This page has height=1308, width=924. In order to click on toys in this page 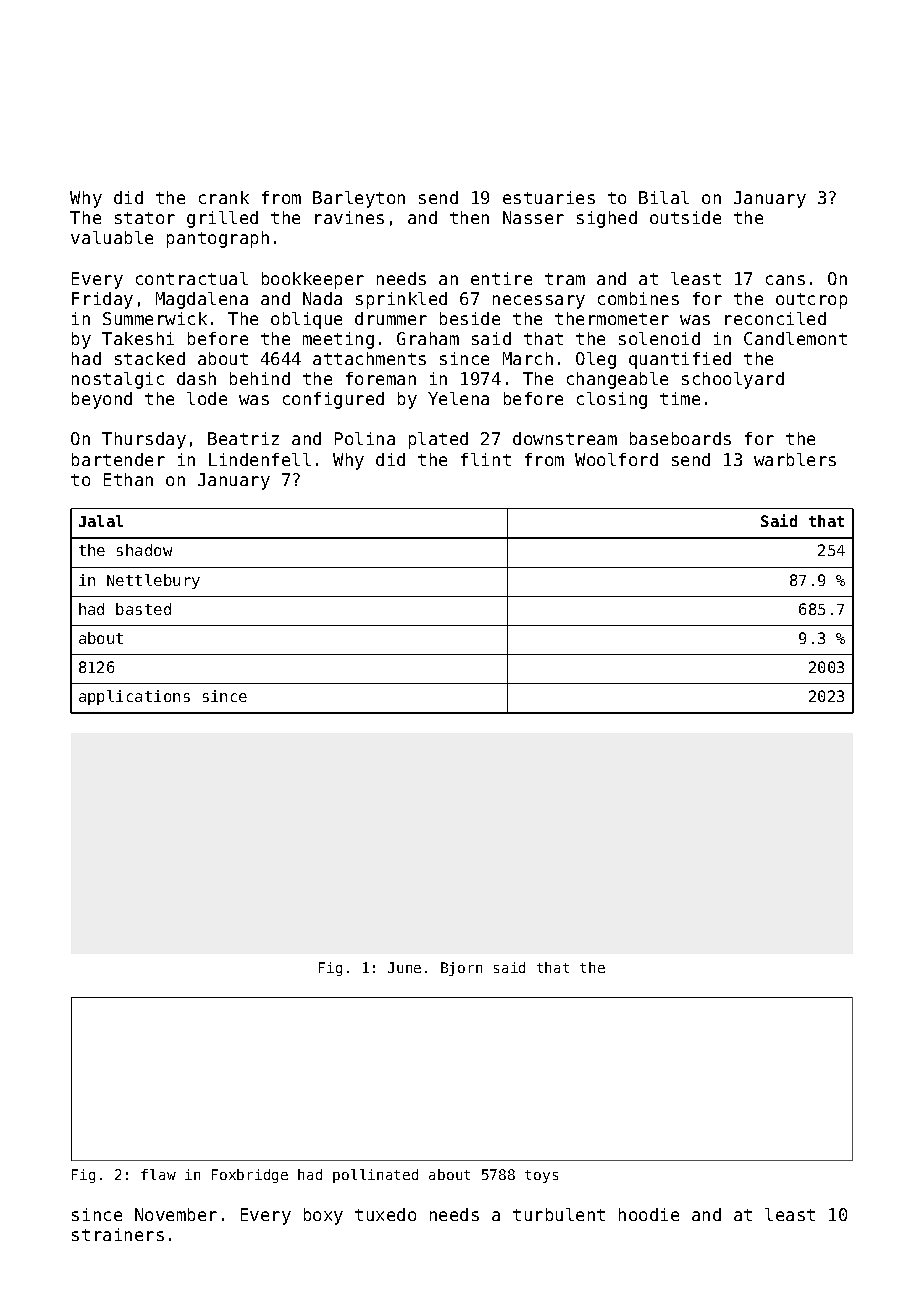, I will do `click(541, 1176)`.
